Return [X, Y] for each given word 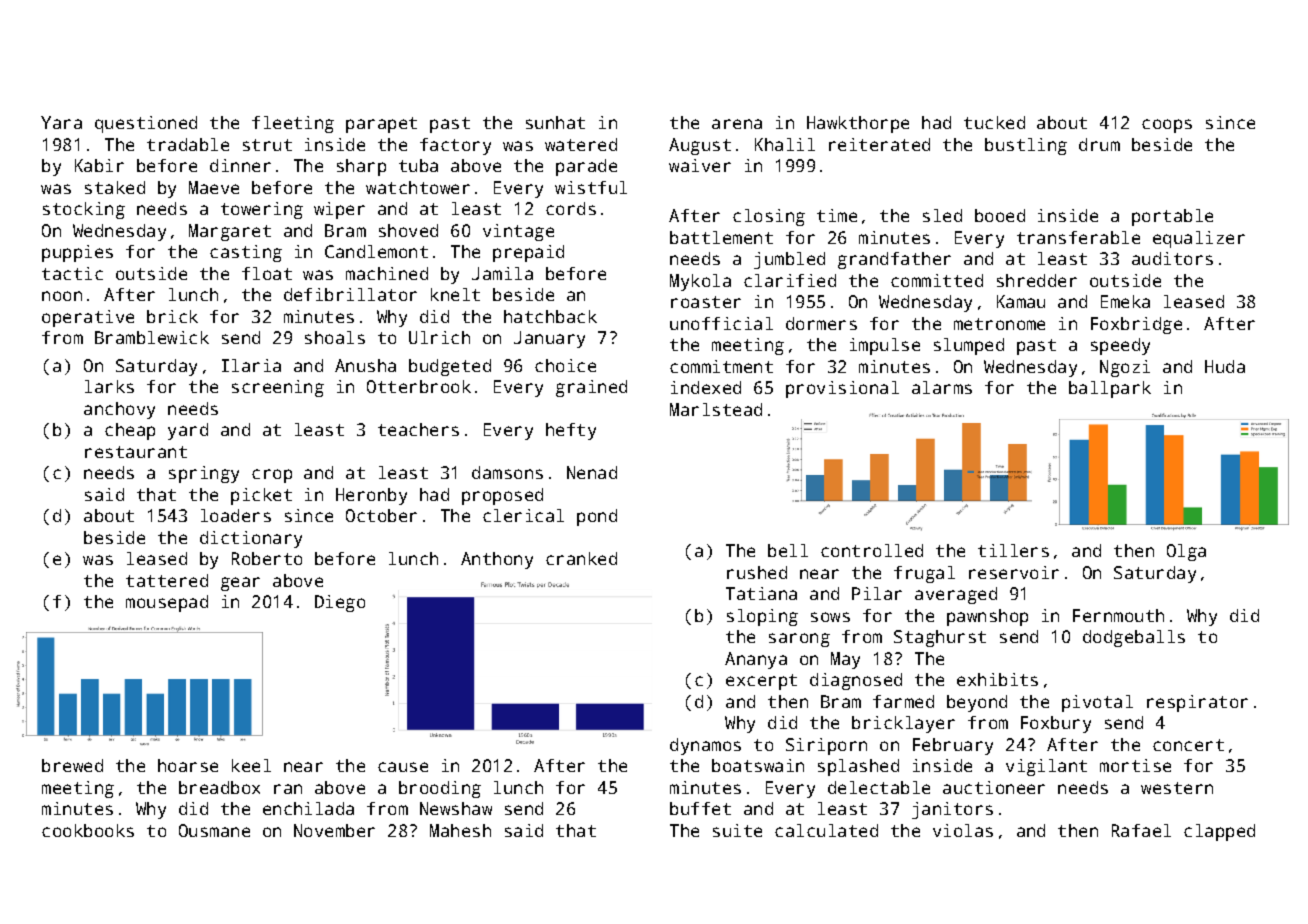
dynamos [705, 746]
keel [251, 765]
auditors [1172, 258]
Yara [61, 122]
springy [204, 474]
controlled [872, 550]
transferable [1078, 237]
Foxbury [1056, 724]
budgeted [450, 367]
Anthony [497, 560]
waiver [700, 165]
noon [62, 296]
